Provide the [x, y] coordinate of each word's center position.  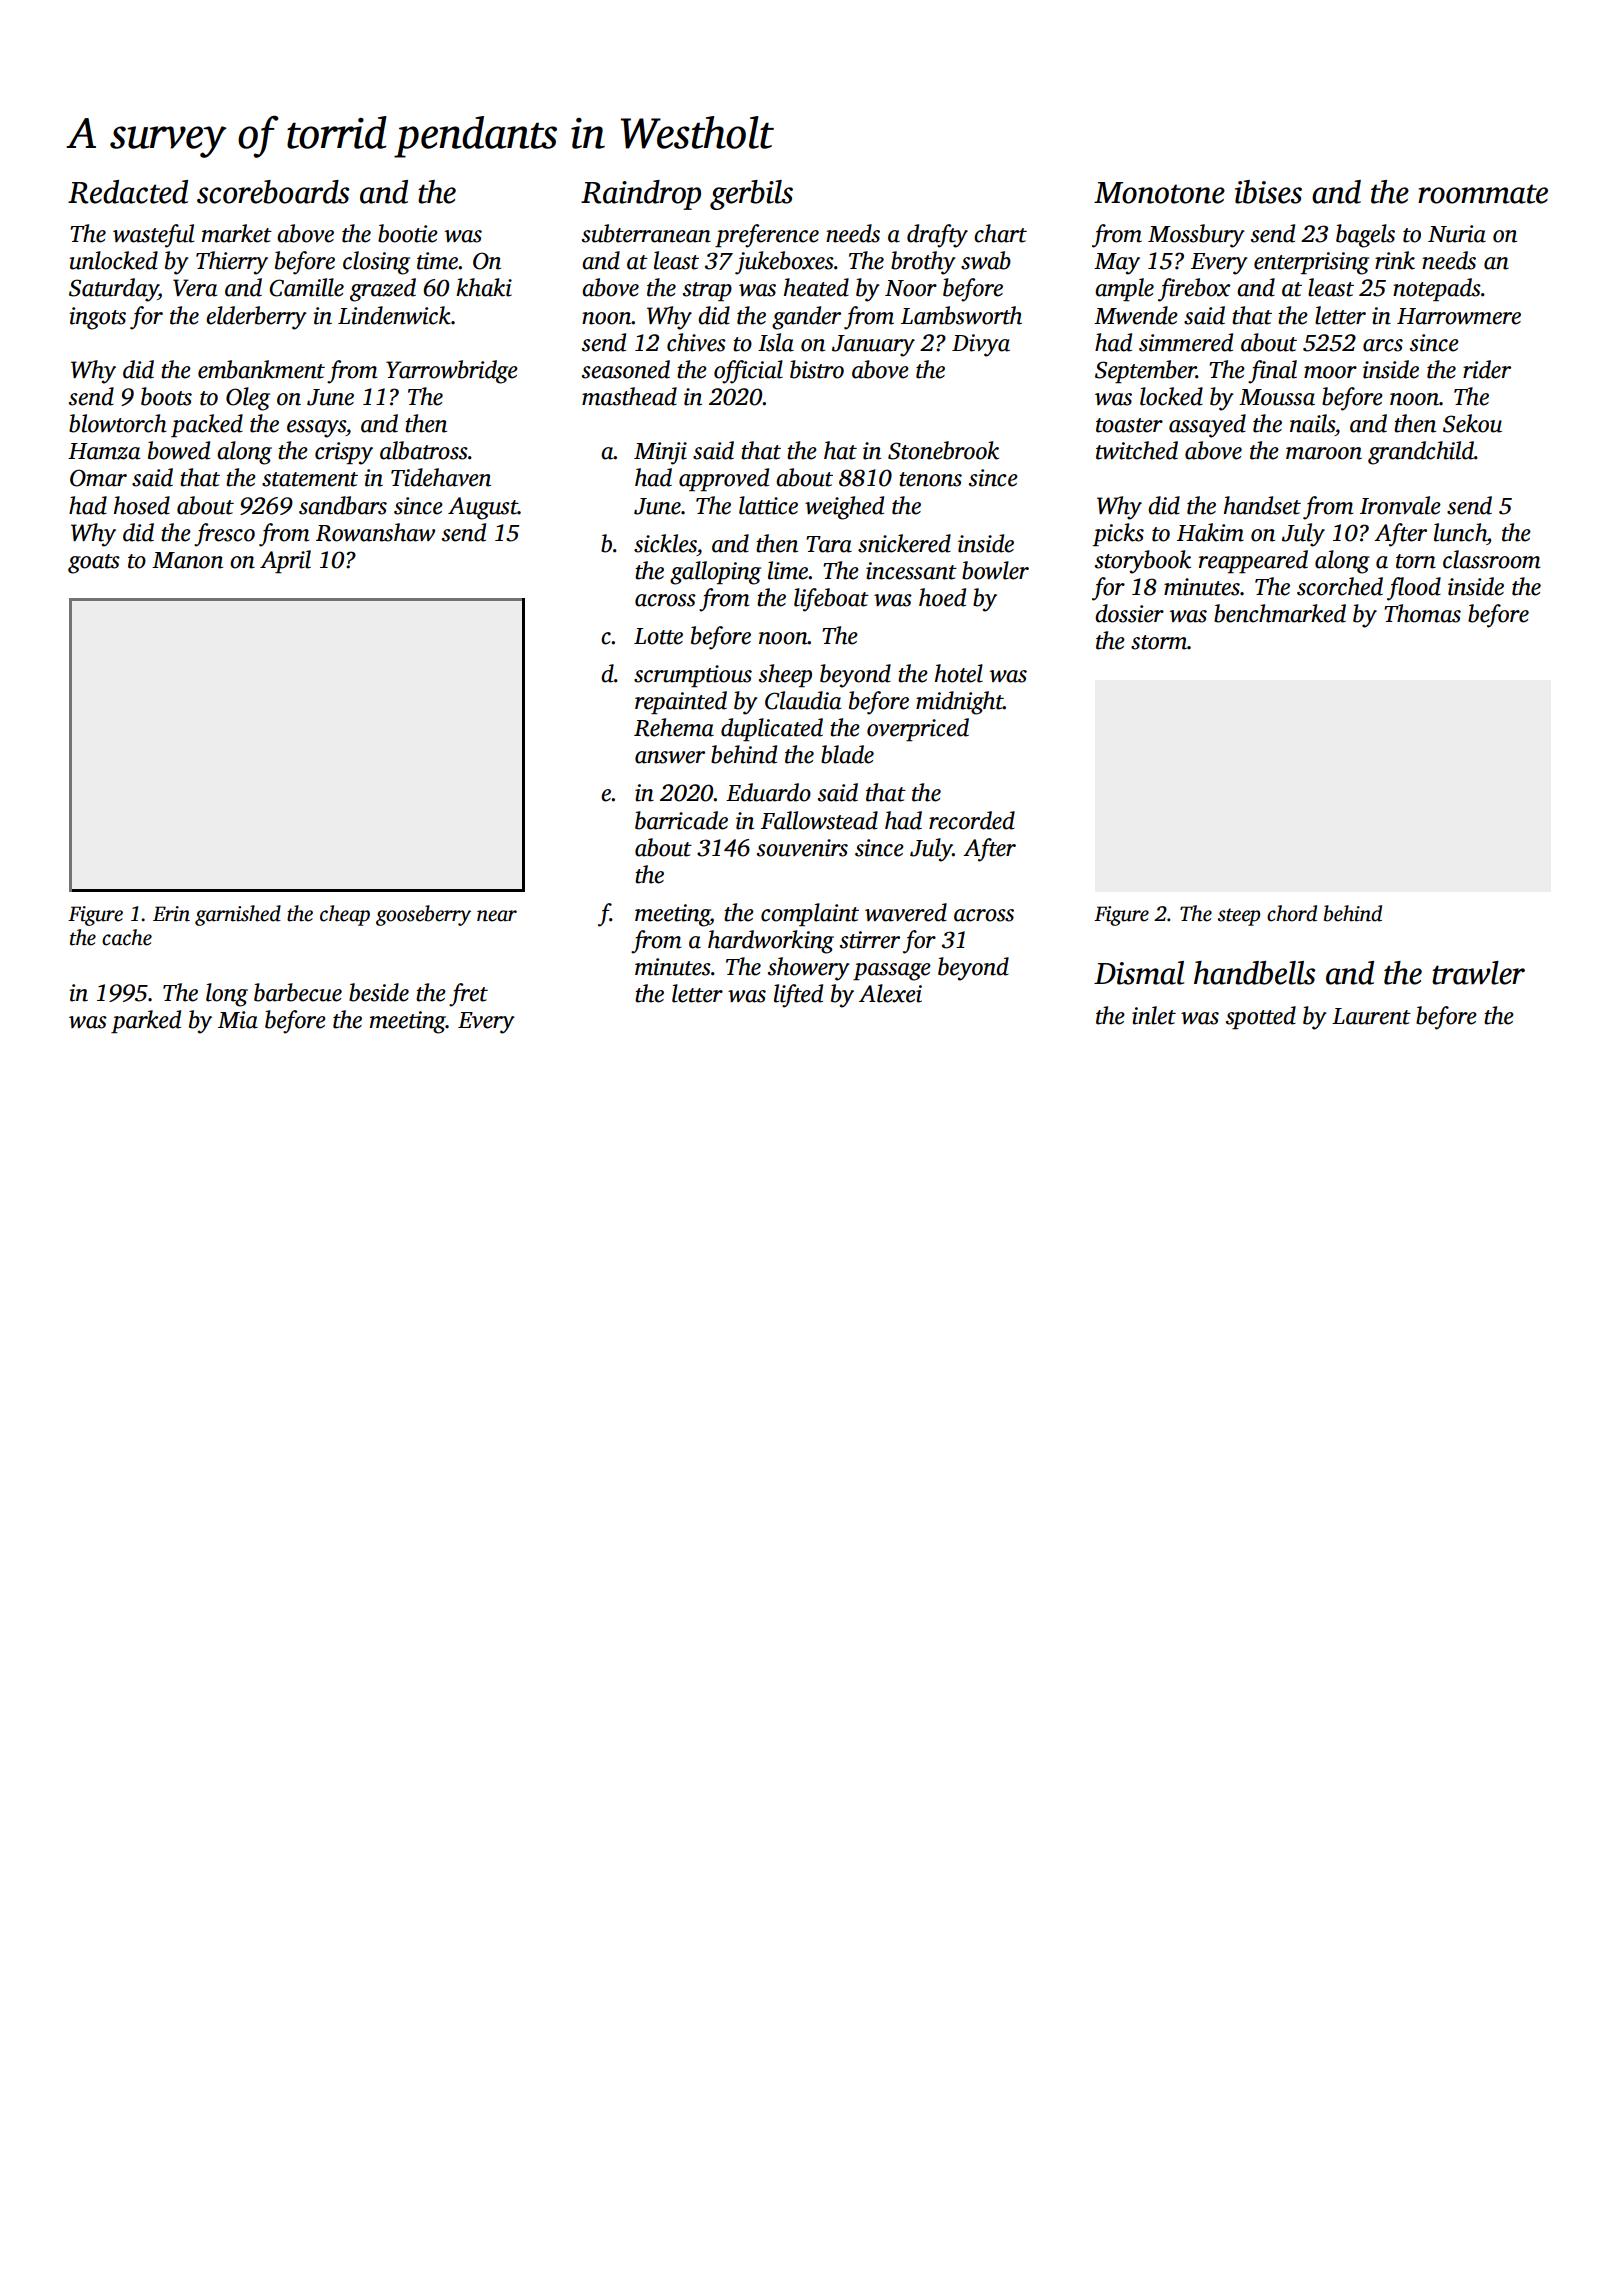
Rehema [674, 727]
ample [1124, 289]
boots [166, 396]
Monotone [1159, 193]
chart [1000, 233]
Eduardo [768, 792]
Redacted [128, 192]
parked [146, 1021]
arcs [1383, 345]
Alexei [890, 993]
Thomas [1422, 613]
